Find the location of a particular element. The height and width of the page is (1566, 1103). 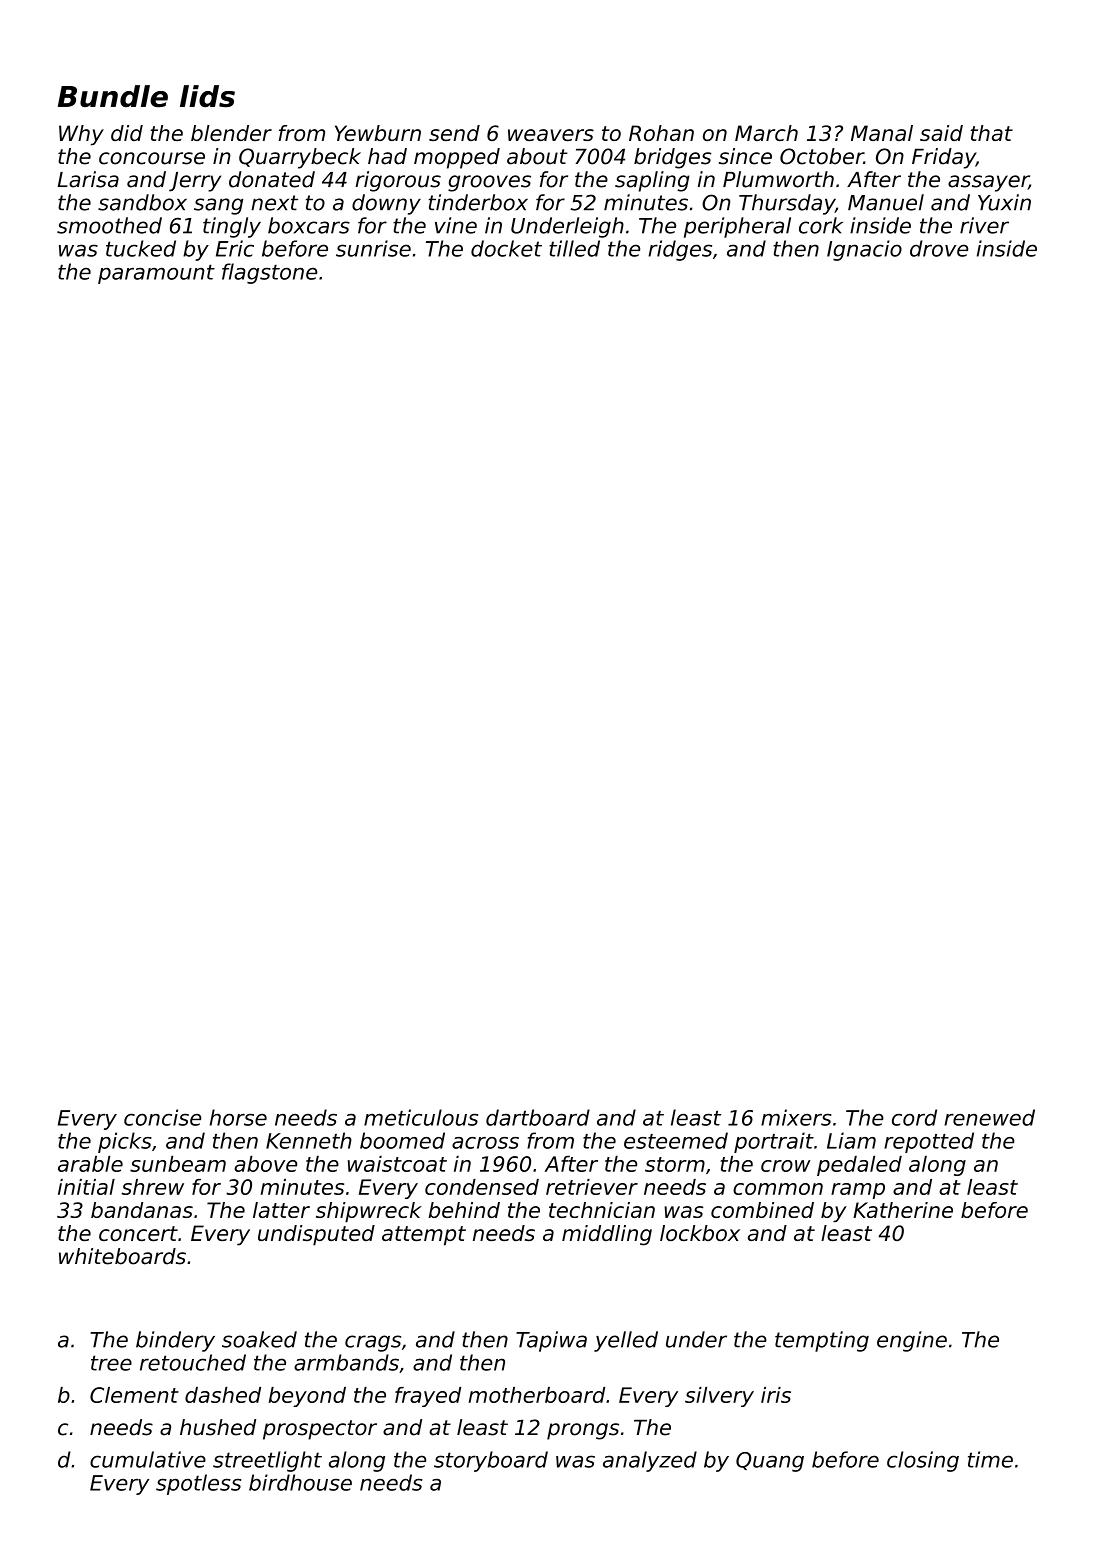

repotted is located at coordinates (929, 1142).
